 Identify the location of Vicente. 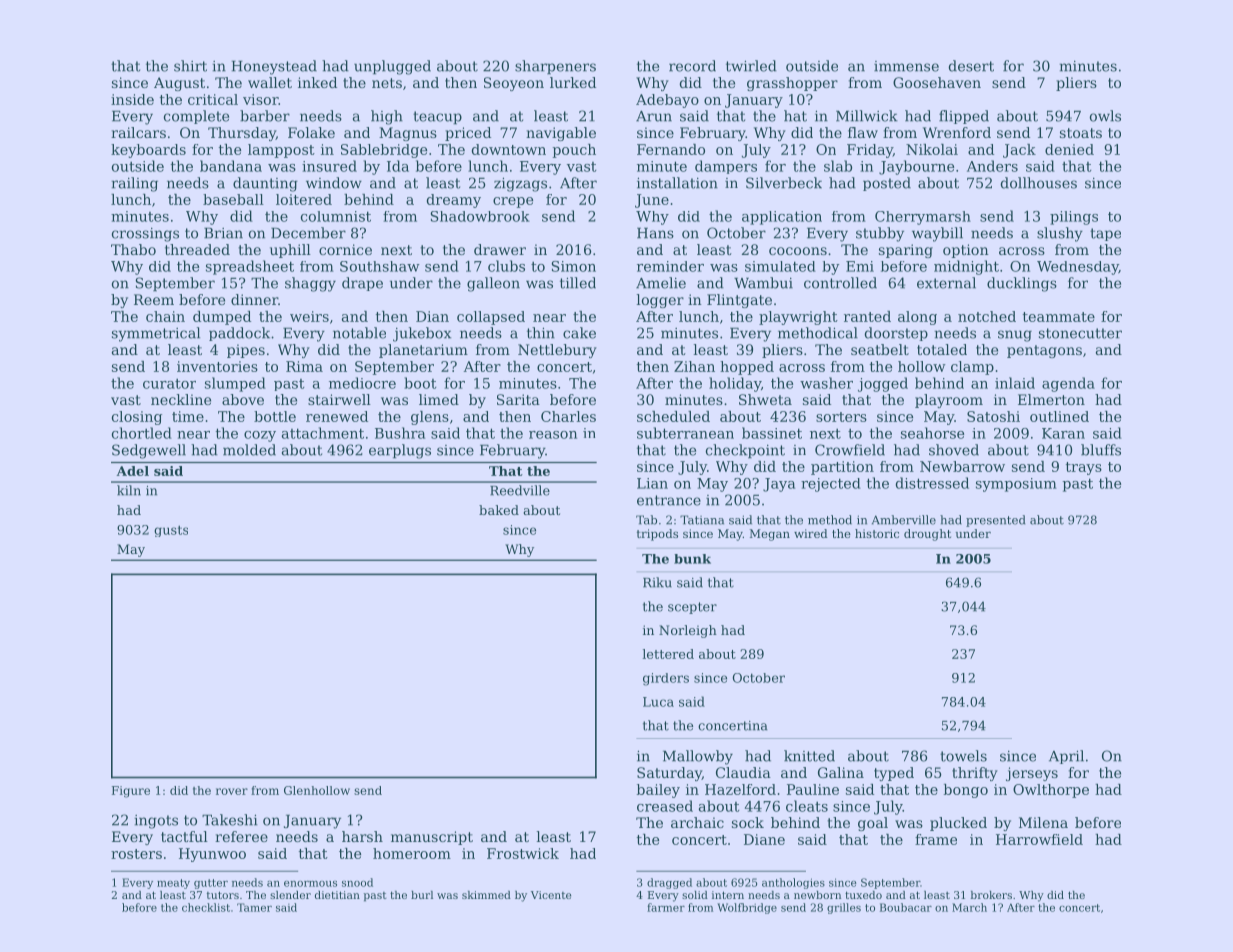
(551, 895).
